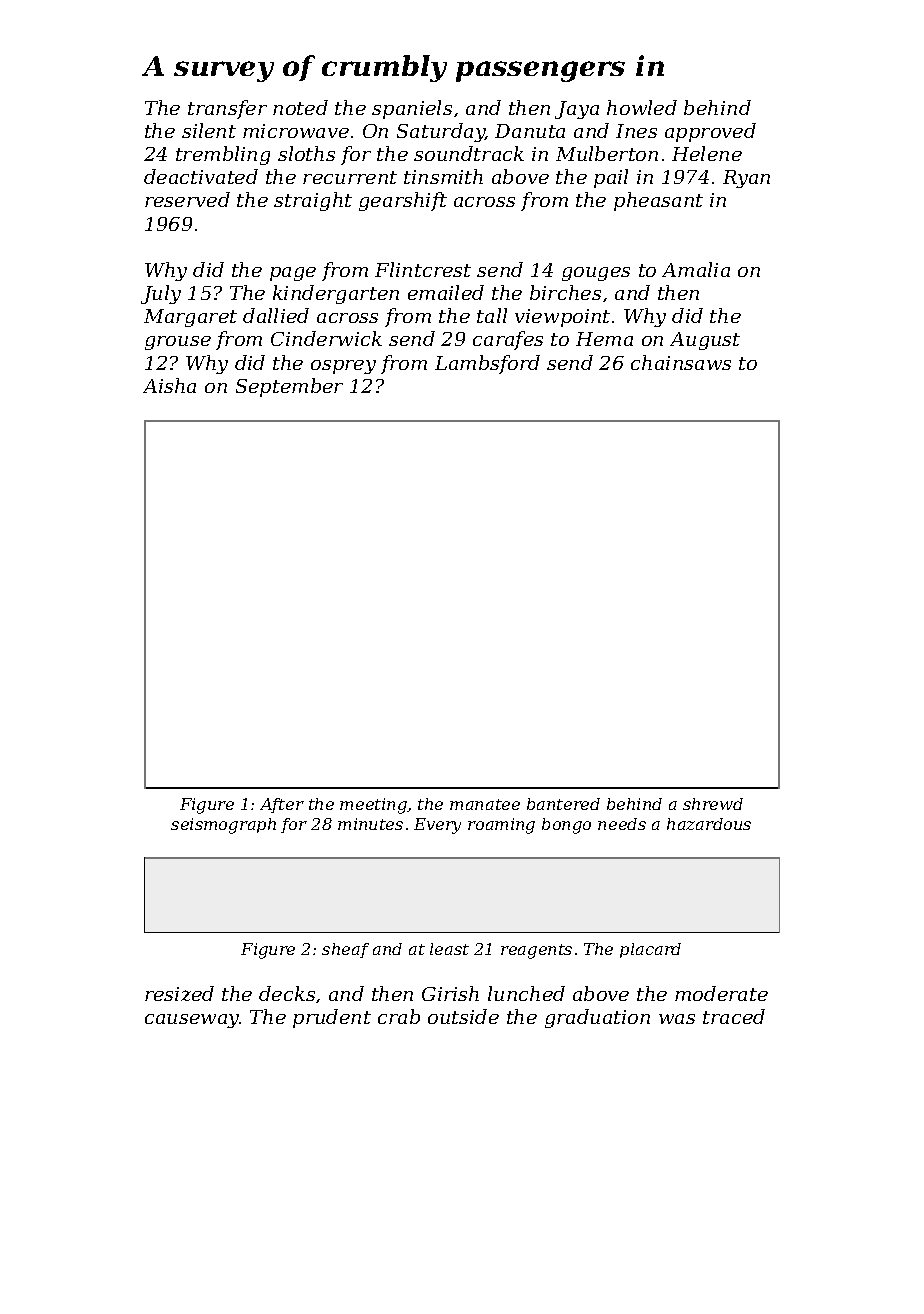  I want to click on meeting, so click(373, 806).
